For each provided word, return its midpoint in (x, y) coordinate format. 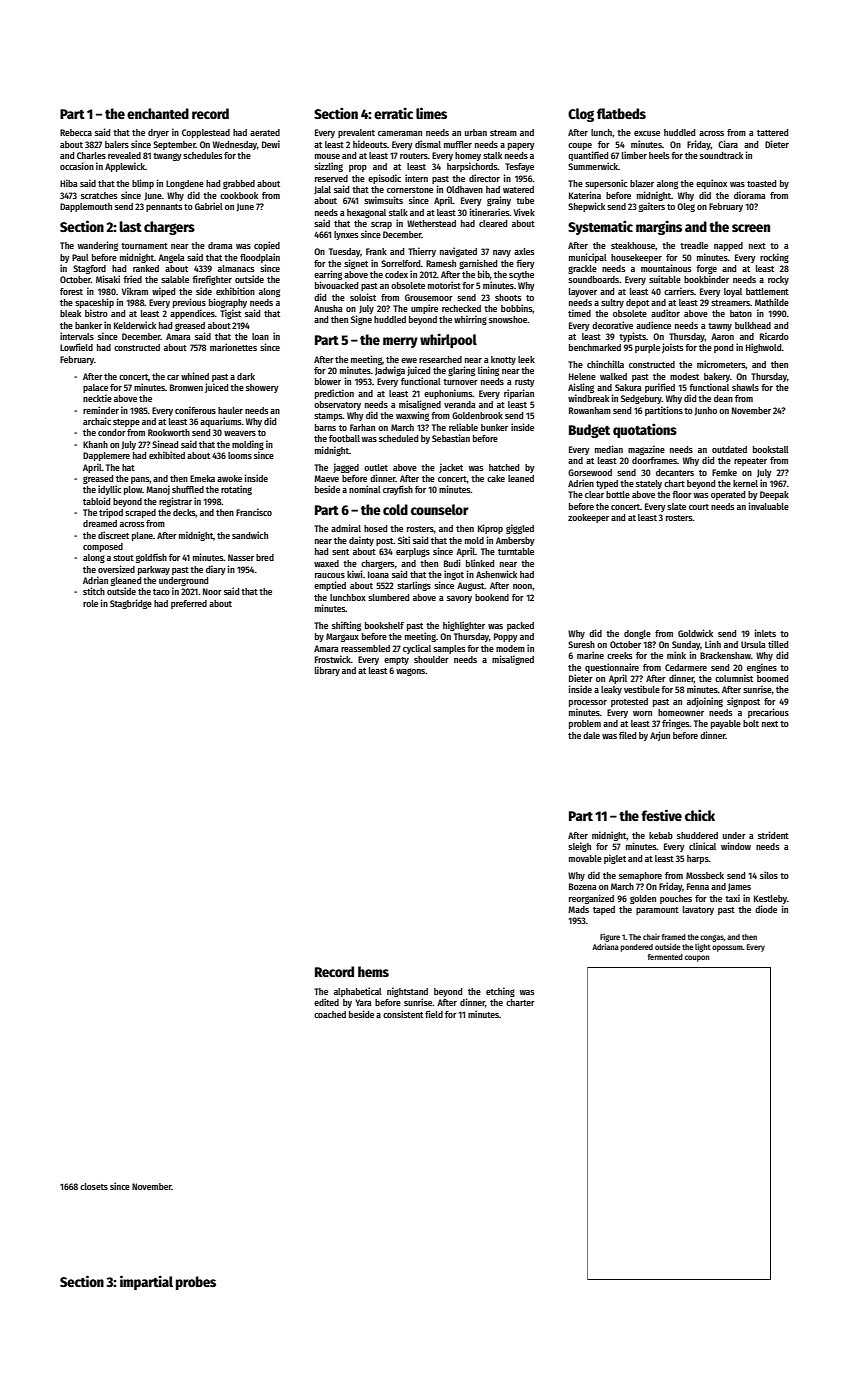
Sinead (165, 444)
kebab (661, 835)
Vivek (524, 212)
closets (94, 1186)
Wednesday (235, 145)
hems (373, 971)
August (471, 586)
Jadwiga (390, 371)
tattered (772, 132)
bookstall (771, 449)
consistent (403, 1014)
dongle (637, 634)
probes (196, 1283)
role (90, 603)
